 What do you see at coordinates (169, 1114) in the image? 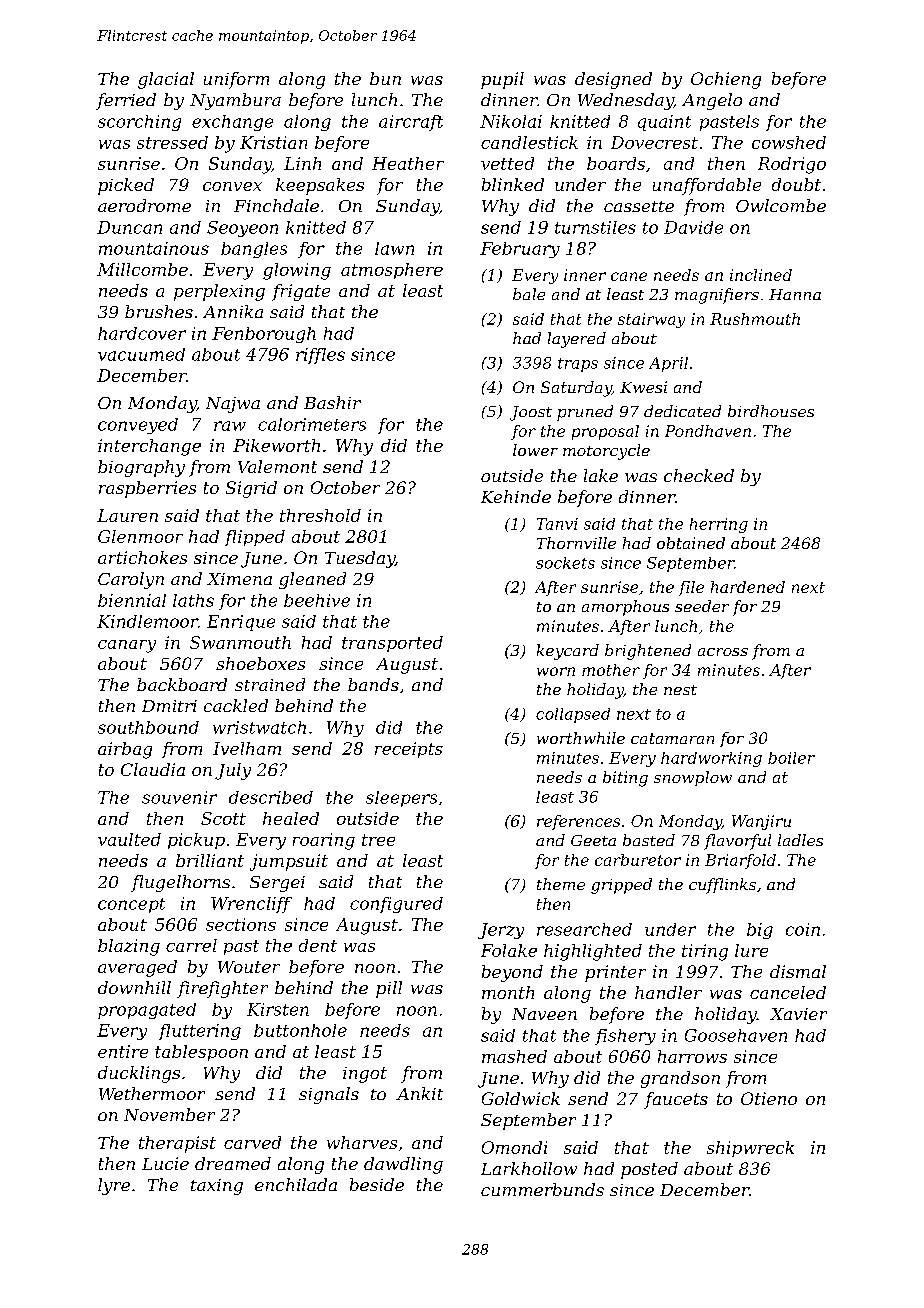
I see `November` at bounding box center [169, 1114].
